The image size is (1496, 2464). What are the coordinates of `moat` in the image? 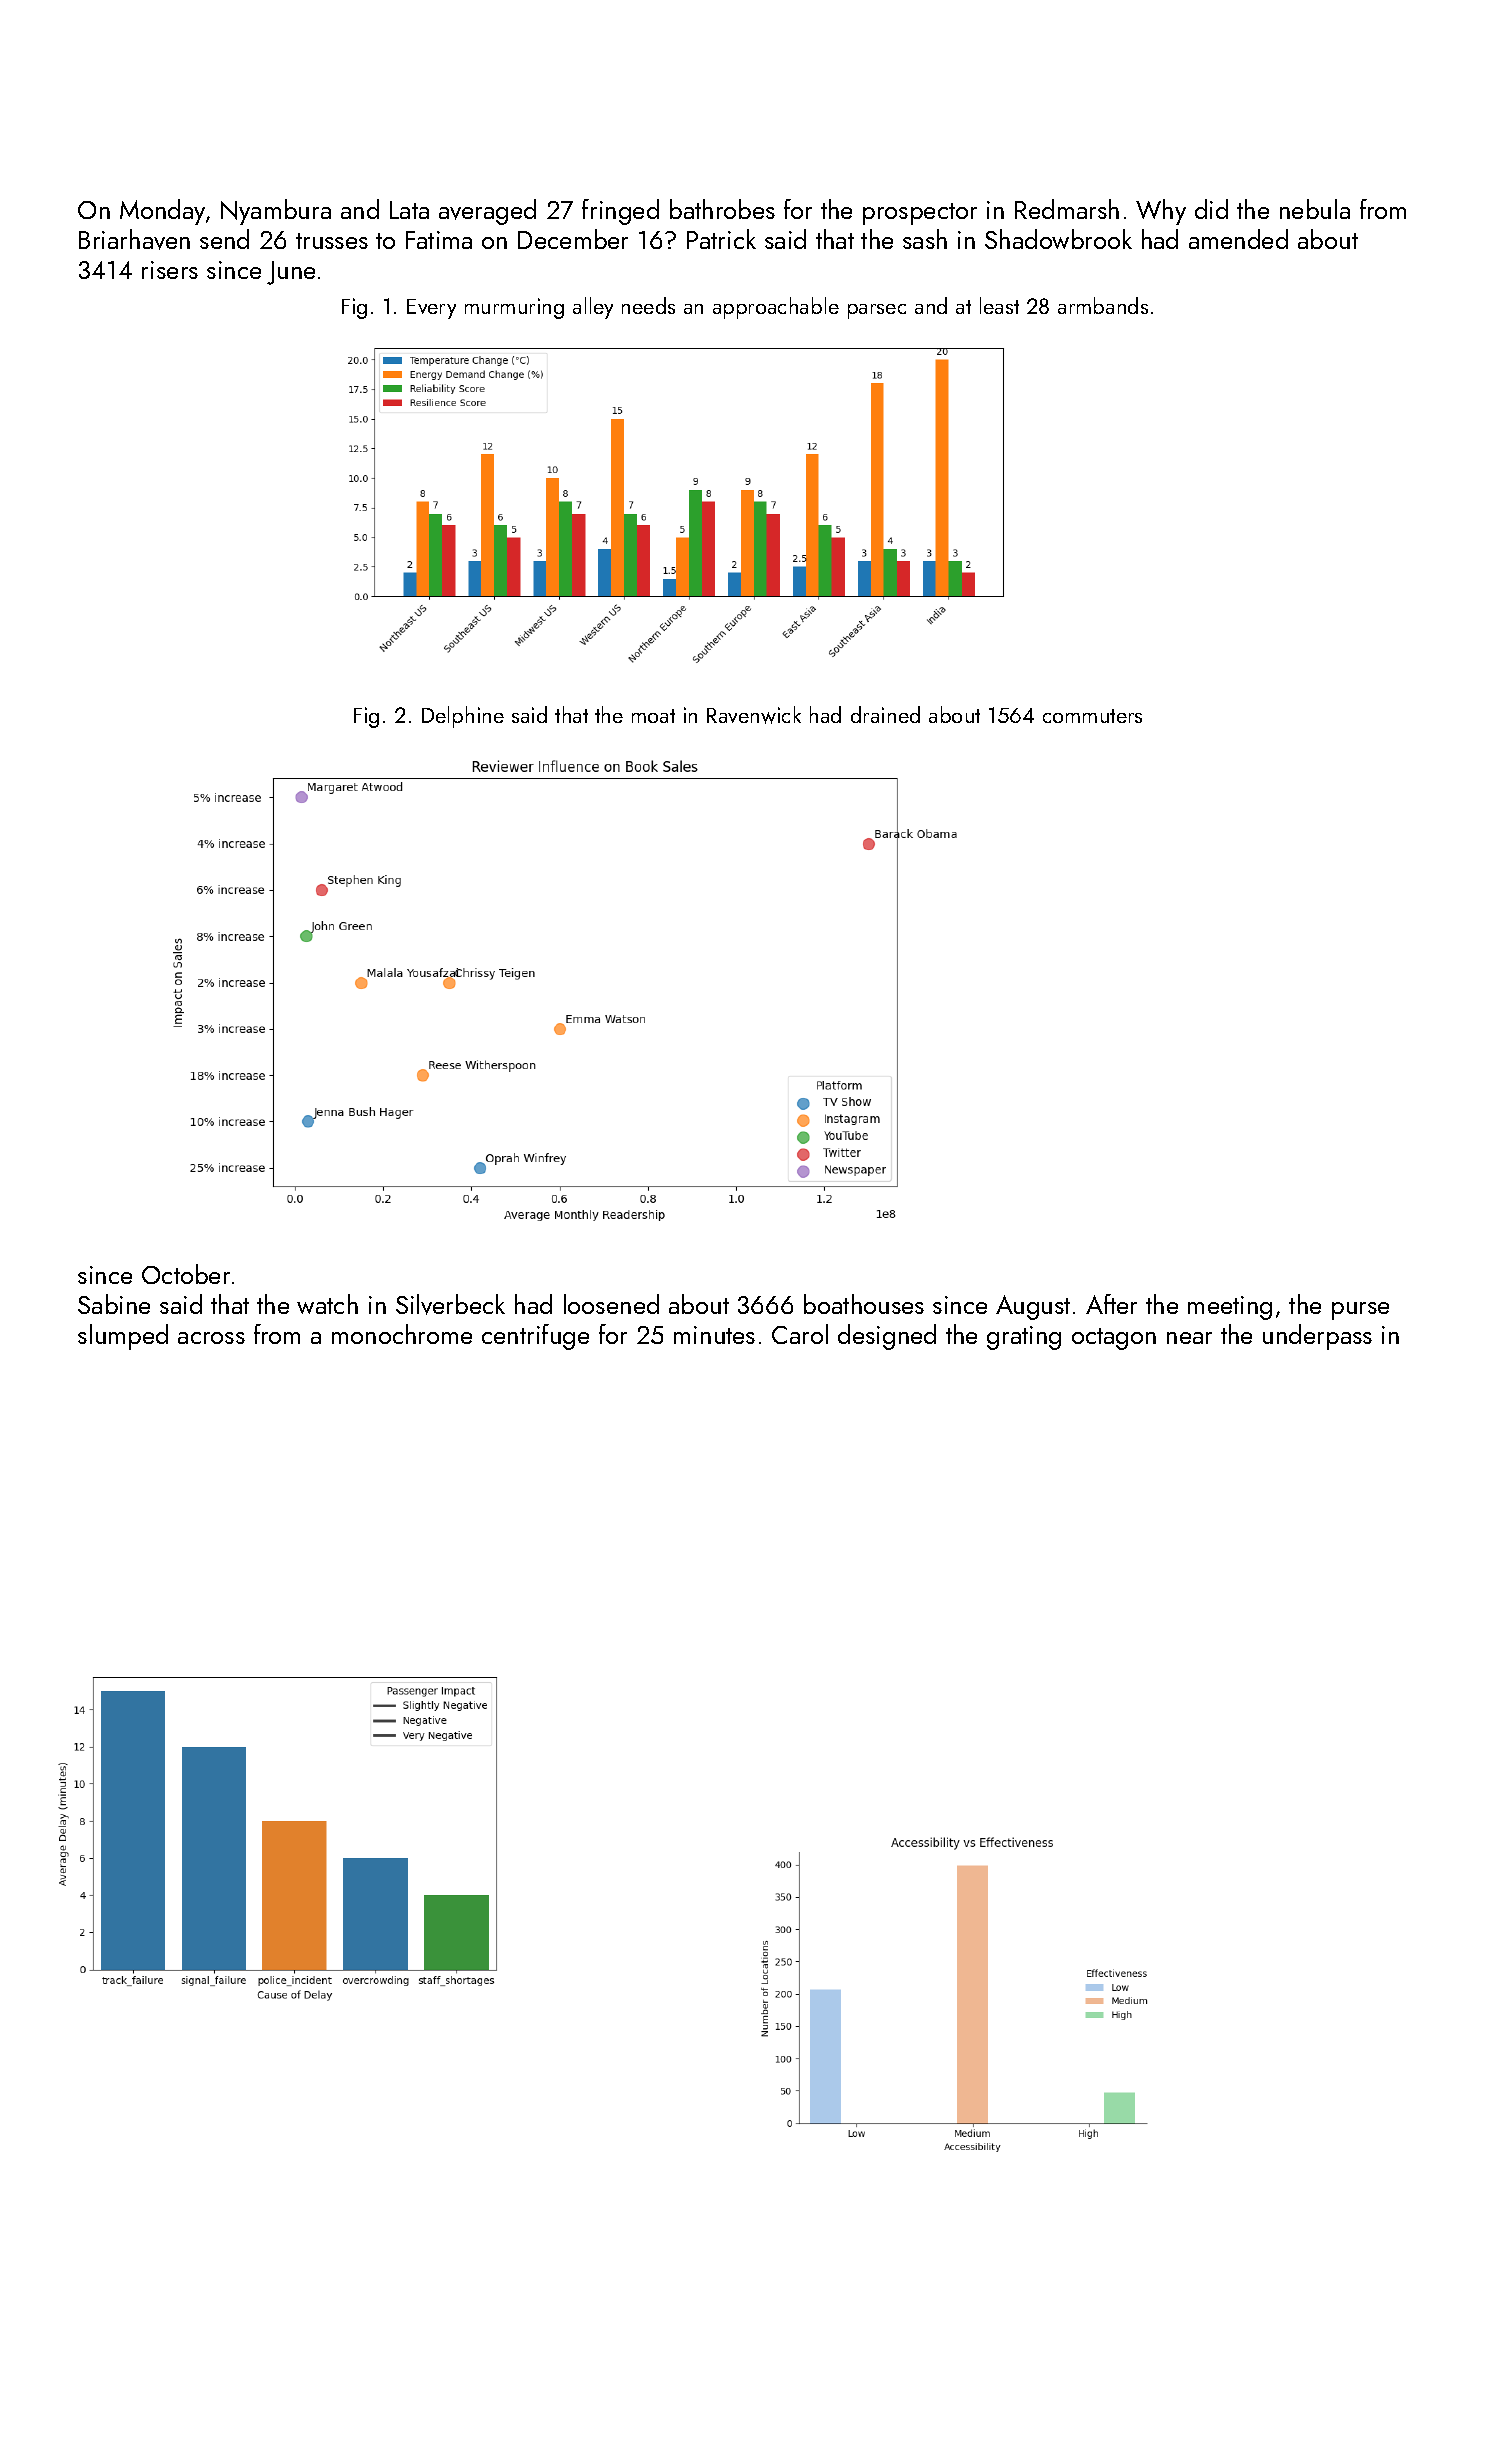 It's located at (653, 716).
